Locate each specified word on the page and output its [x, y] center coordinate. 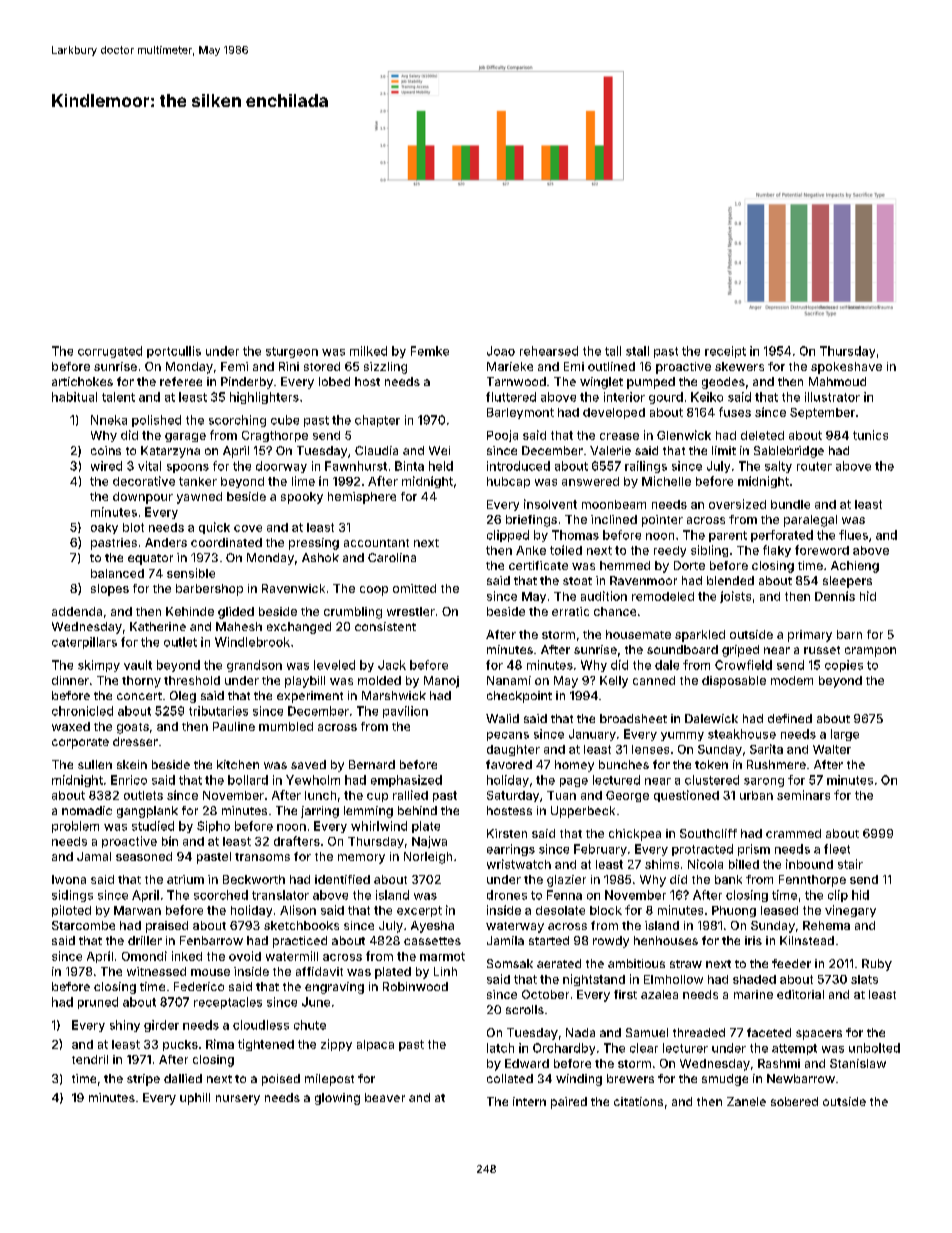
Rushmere [776, 764]
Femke [430, 351]
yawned [199, 498]
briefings [531, 521]
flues [853, 535]
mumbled [286, 726]
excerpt [419, 911]
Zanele [746, 1101]
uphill [195, 1099]
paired [569, 1103]
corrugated [110, 352]
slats [864, 979]
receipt [725, 352]
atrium [185, 879]
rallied [410, 795]
